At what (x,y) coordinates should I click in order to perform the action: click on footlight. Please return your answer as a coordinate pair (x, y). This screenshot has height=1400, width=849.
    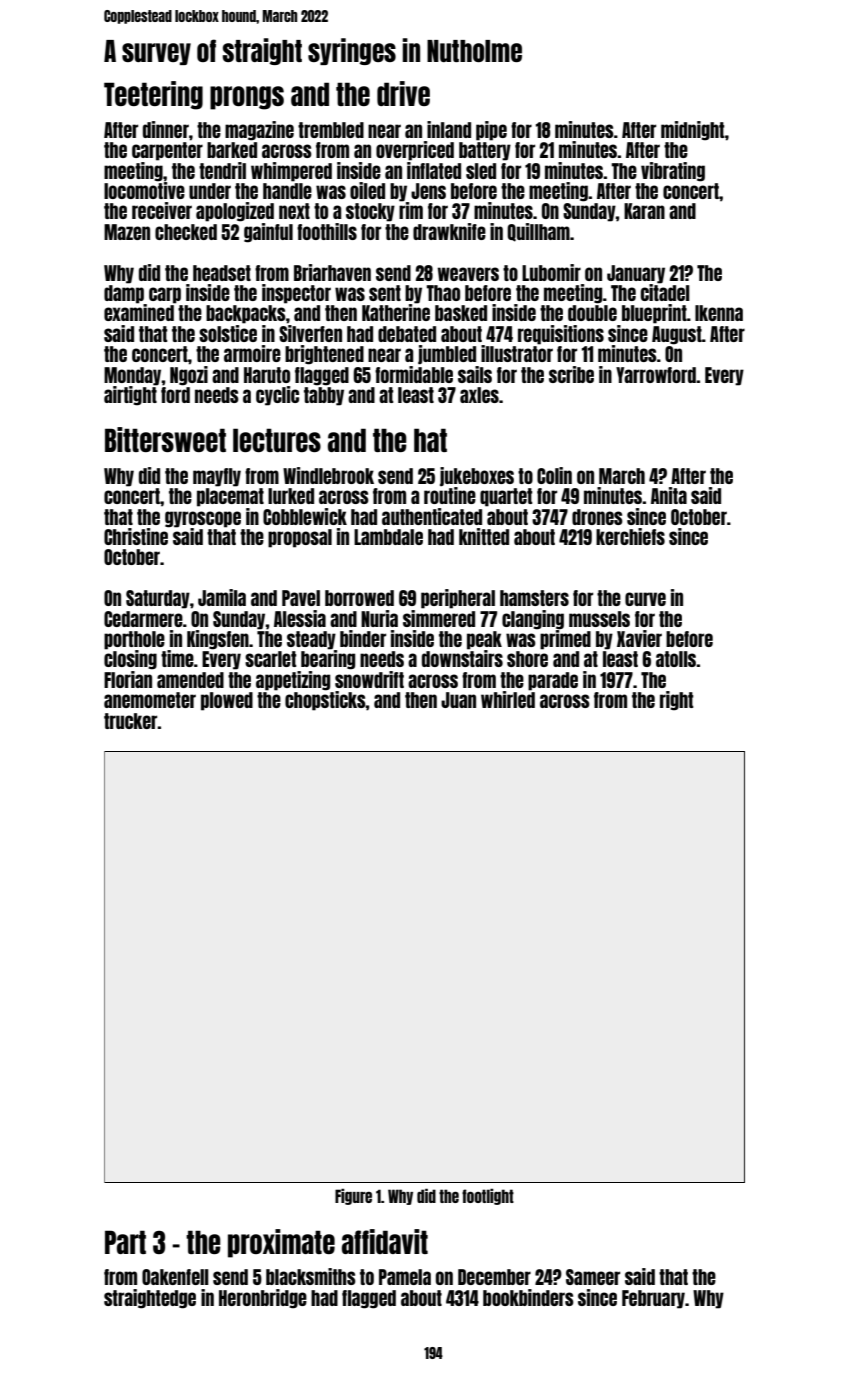
    Looking at the image, I should click on (488, 1196).
